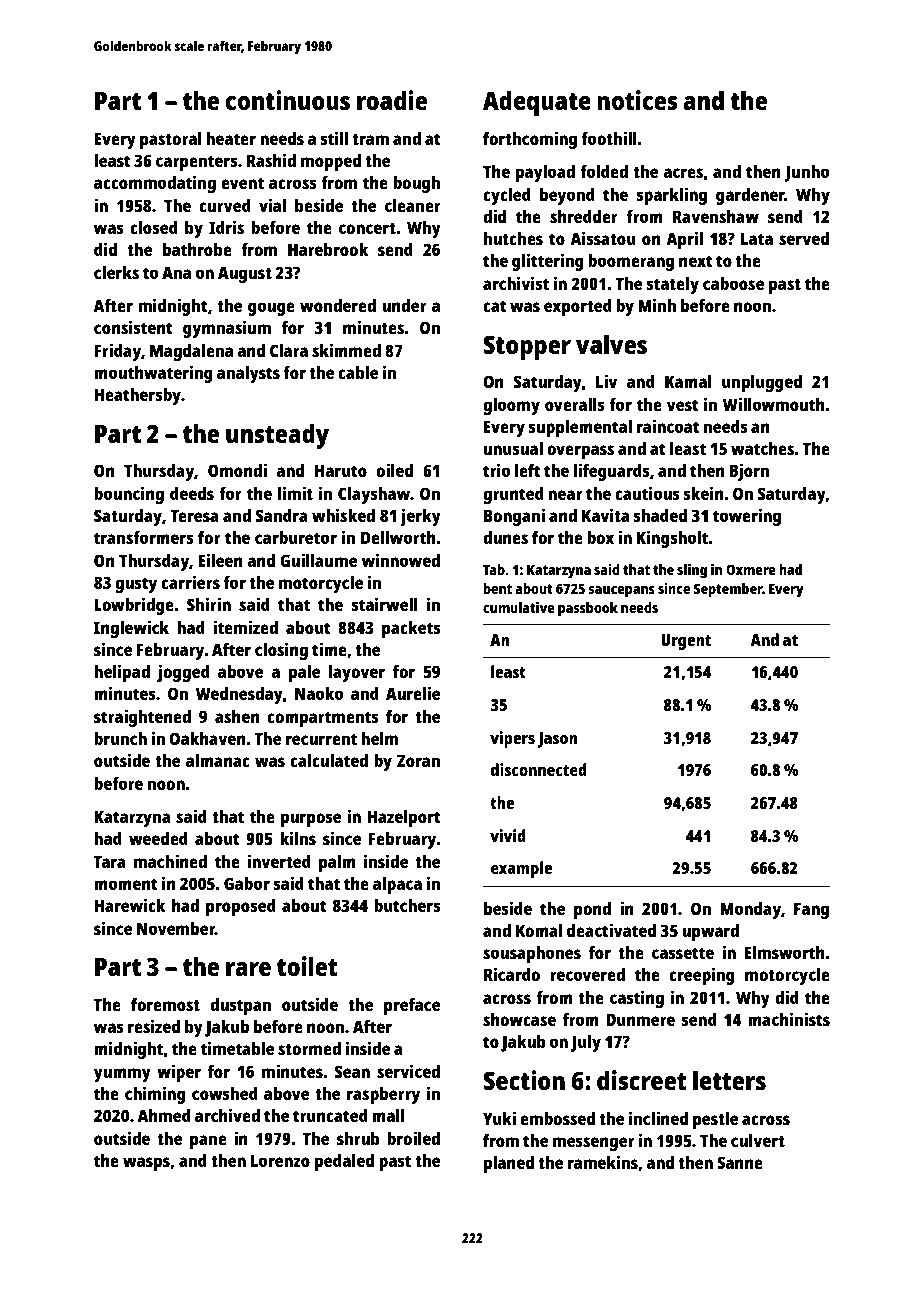  I want to click on Sanne, so click(740, 1162).
